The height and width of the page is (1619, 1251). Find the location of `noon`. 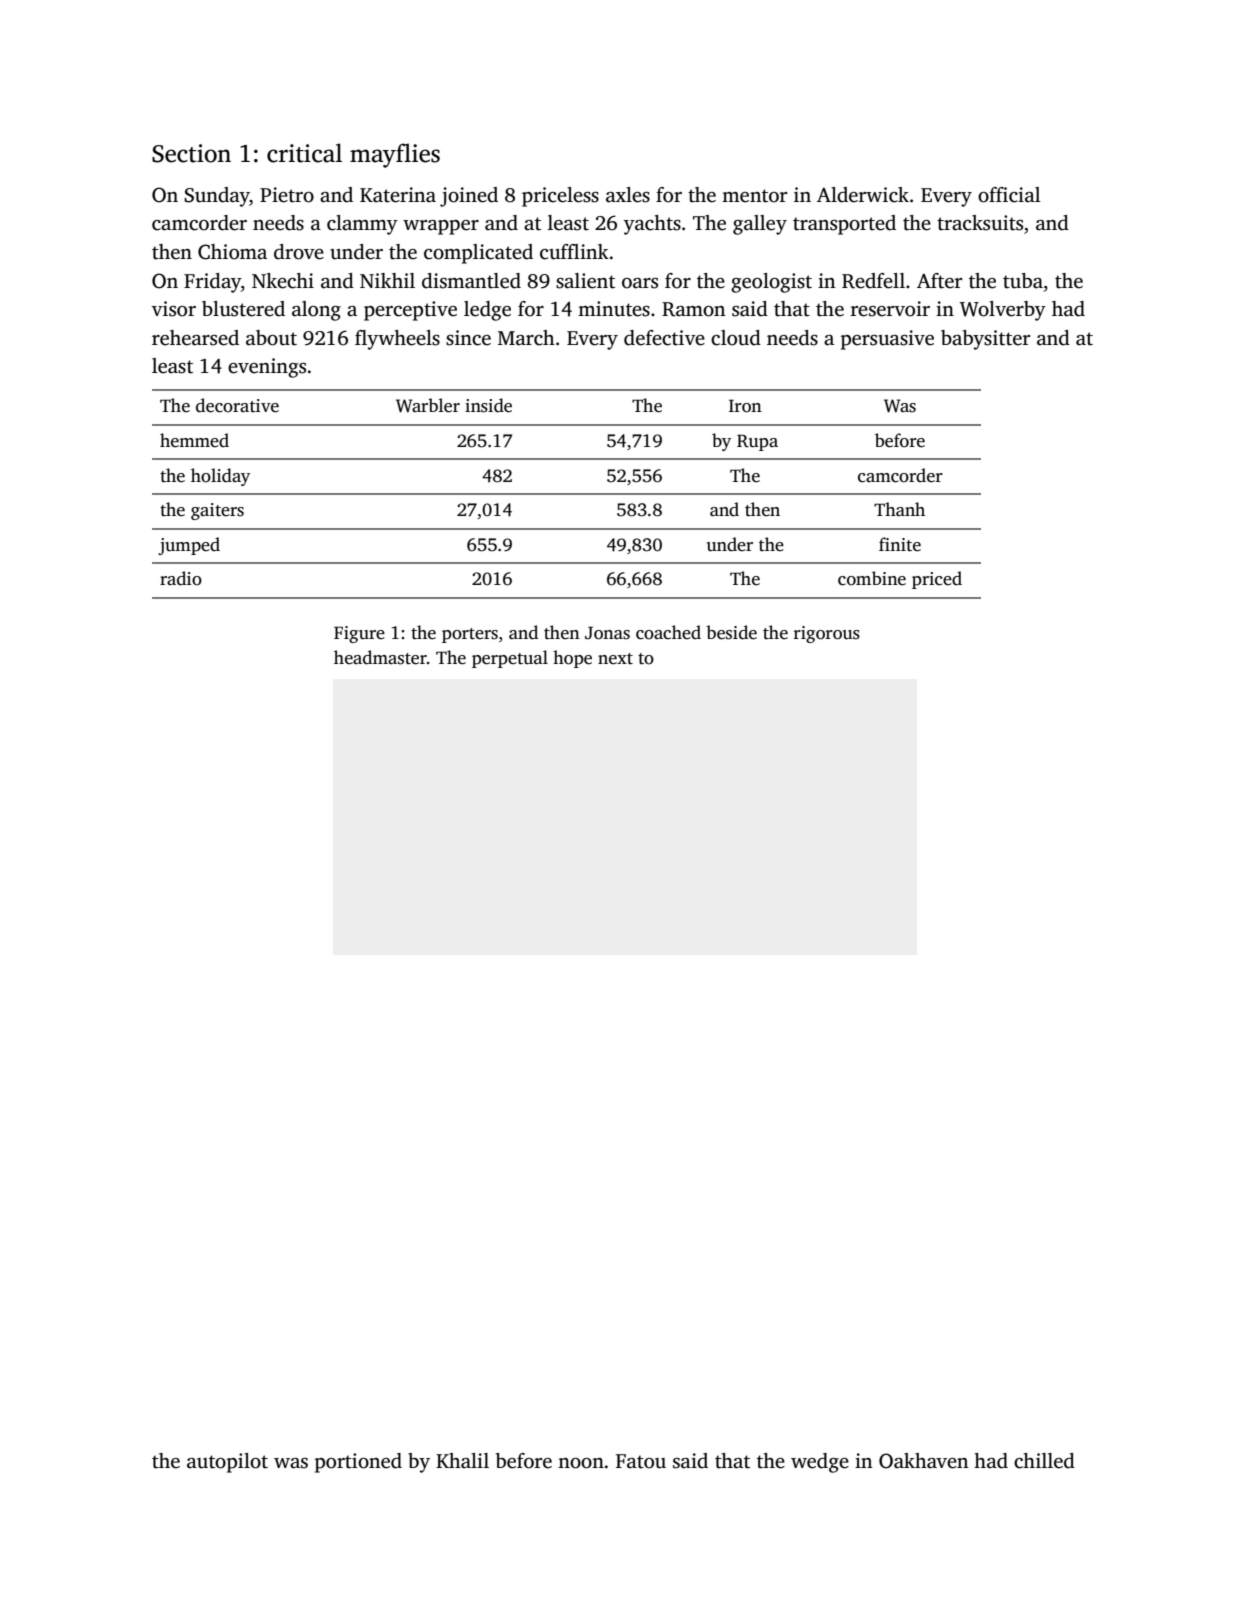

noon is located at coordinates (581, 1463).
